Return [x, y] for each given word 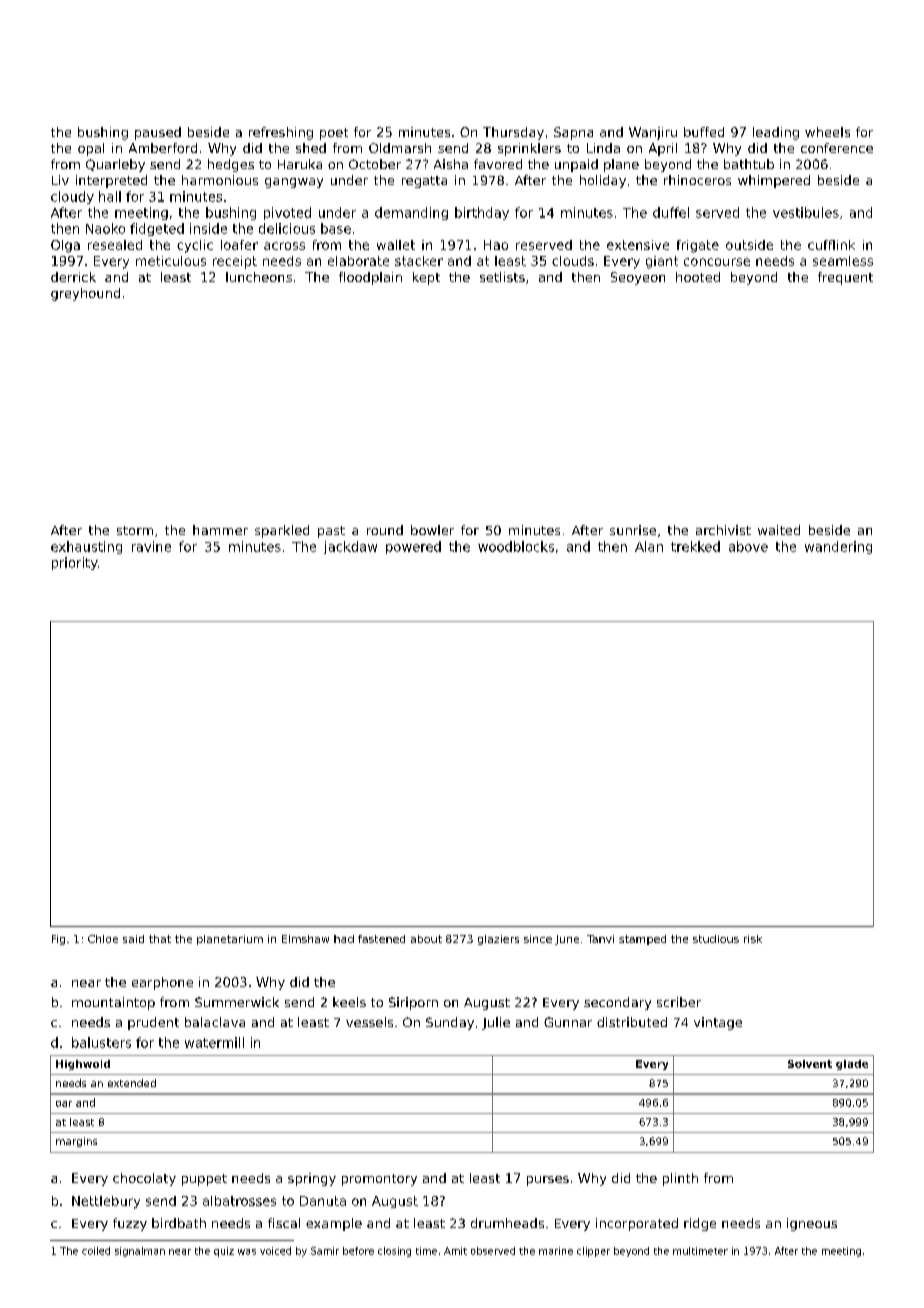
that [160, 939]
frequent [845, 278]
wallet [396, 245]
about [426, 939]
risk [753, 939]
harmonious [220, 180]
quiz [224, 1252]
